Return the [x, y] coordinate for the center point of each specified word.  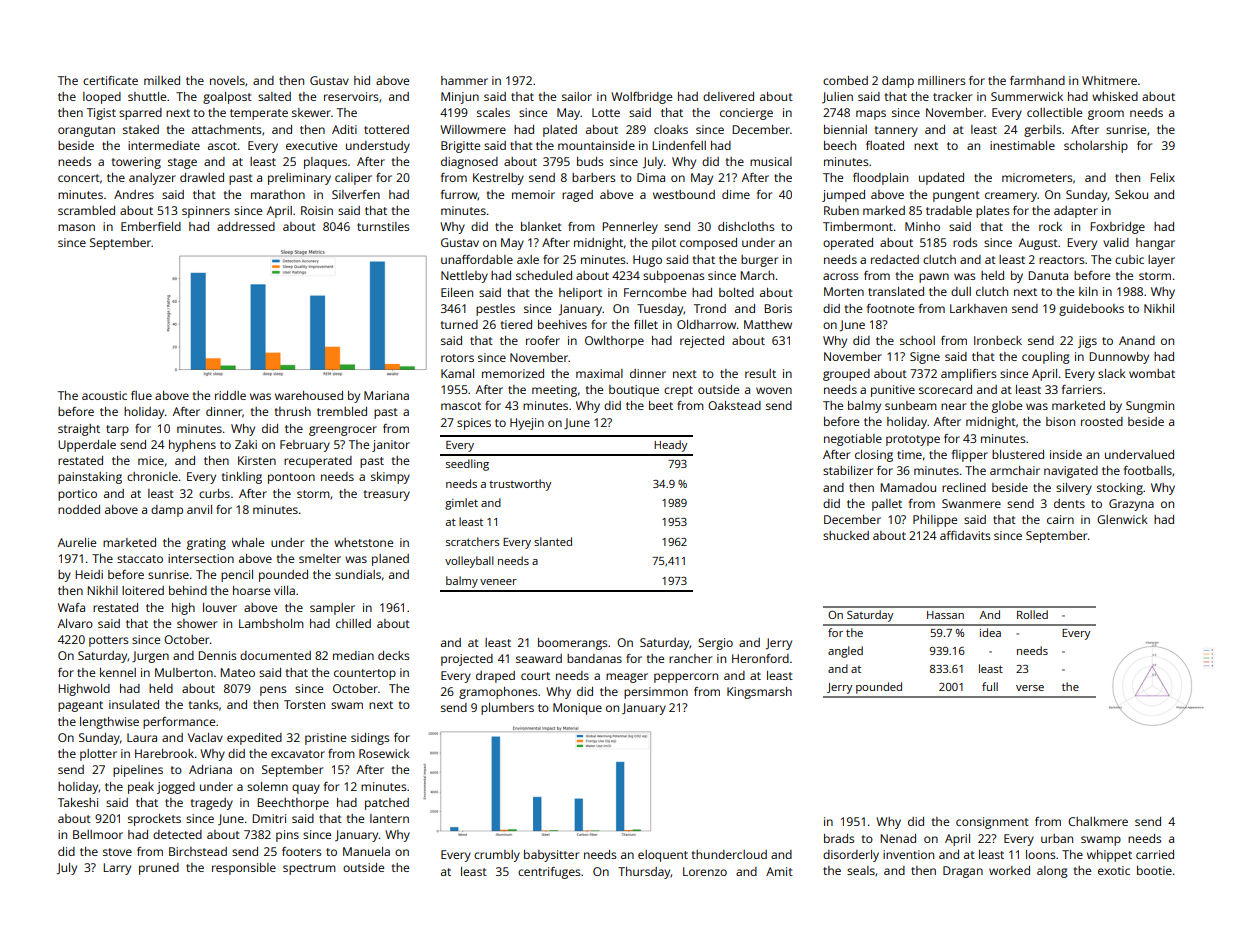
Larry [117, 869]
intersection [201, 558]
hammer [464, 80]
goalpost [227, 98]
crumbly [497, 856]
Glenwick [1122, 519]
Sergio [715, 644]
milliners [941, 80]
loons [1040, 854]
